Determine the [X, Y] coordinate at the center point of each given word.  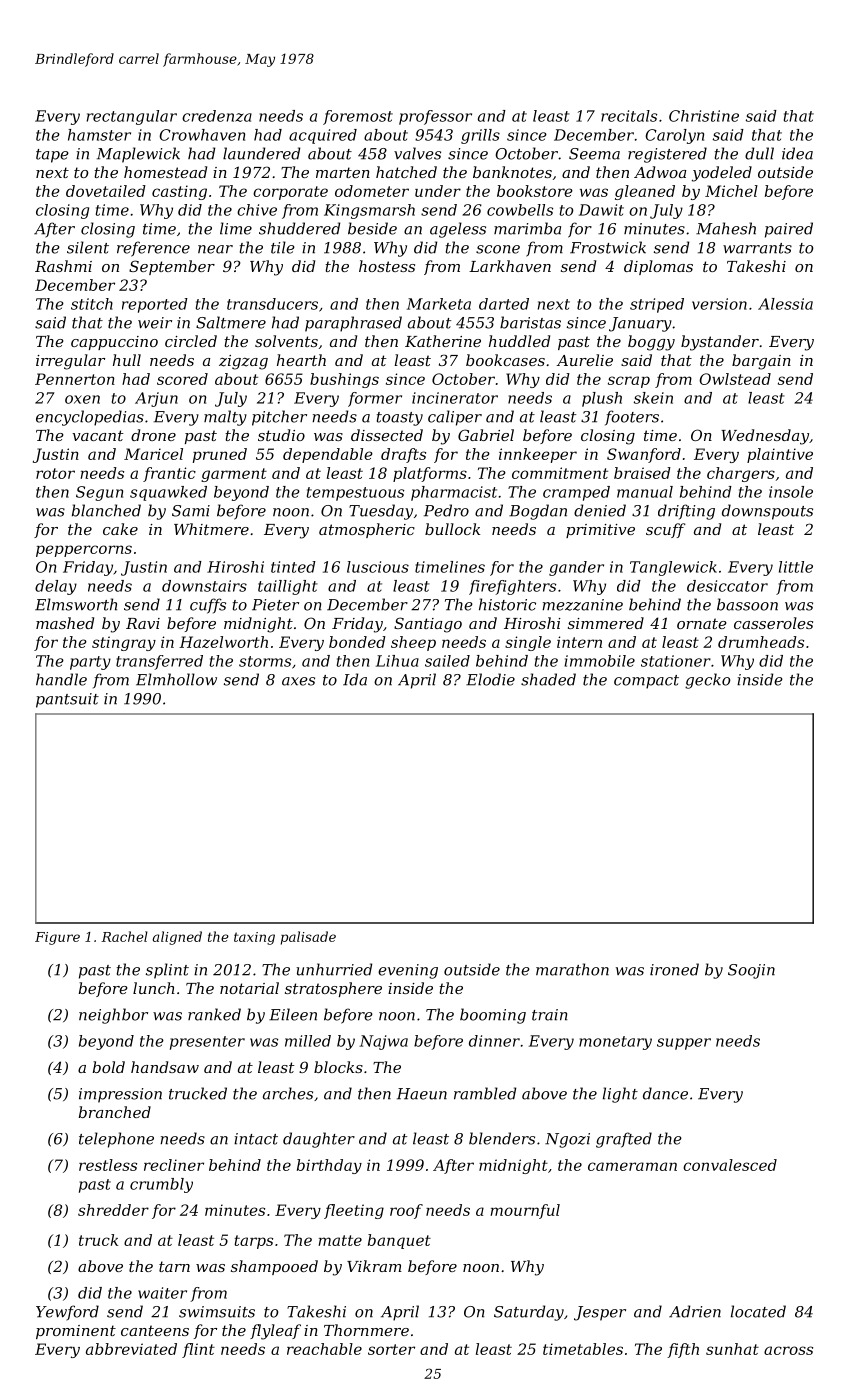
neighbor [113, 1016]
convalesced [730, 1165]
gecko [707, 681]
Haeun [422, 1094]
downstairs [204, 586]
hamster [99, 135]
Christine [704, 116]
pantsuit [67, 700]
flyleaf [275, 1332]
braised [642, 473]
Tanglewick [673, 568]
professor [435, 117]
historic [507, 604]
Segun [99, 493]
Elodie [490, 679]
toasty [400, 419]
